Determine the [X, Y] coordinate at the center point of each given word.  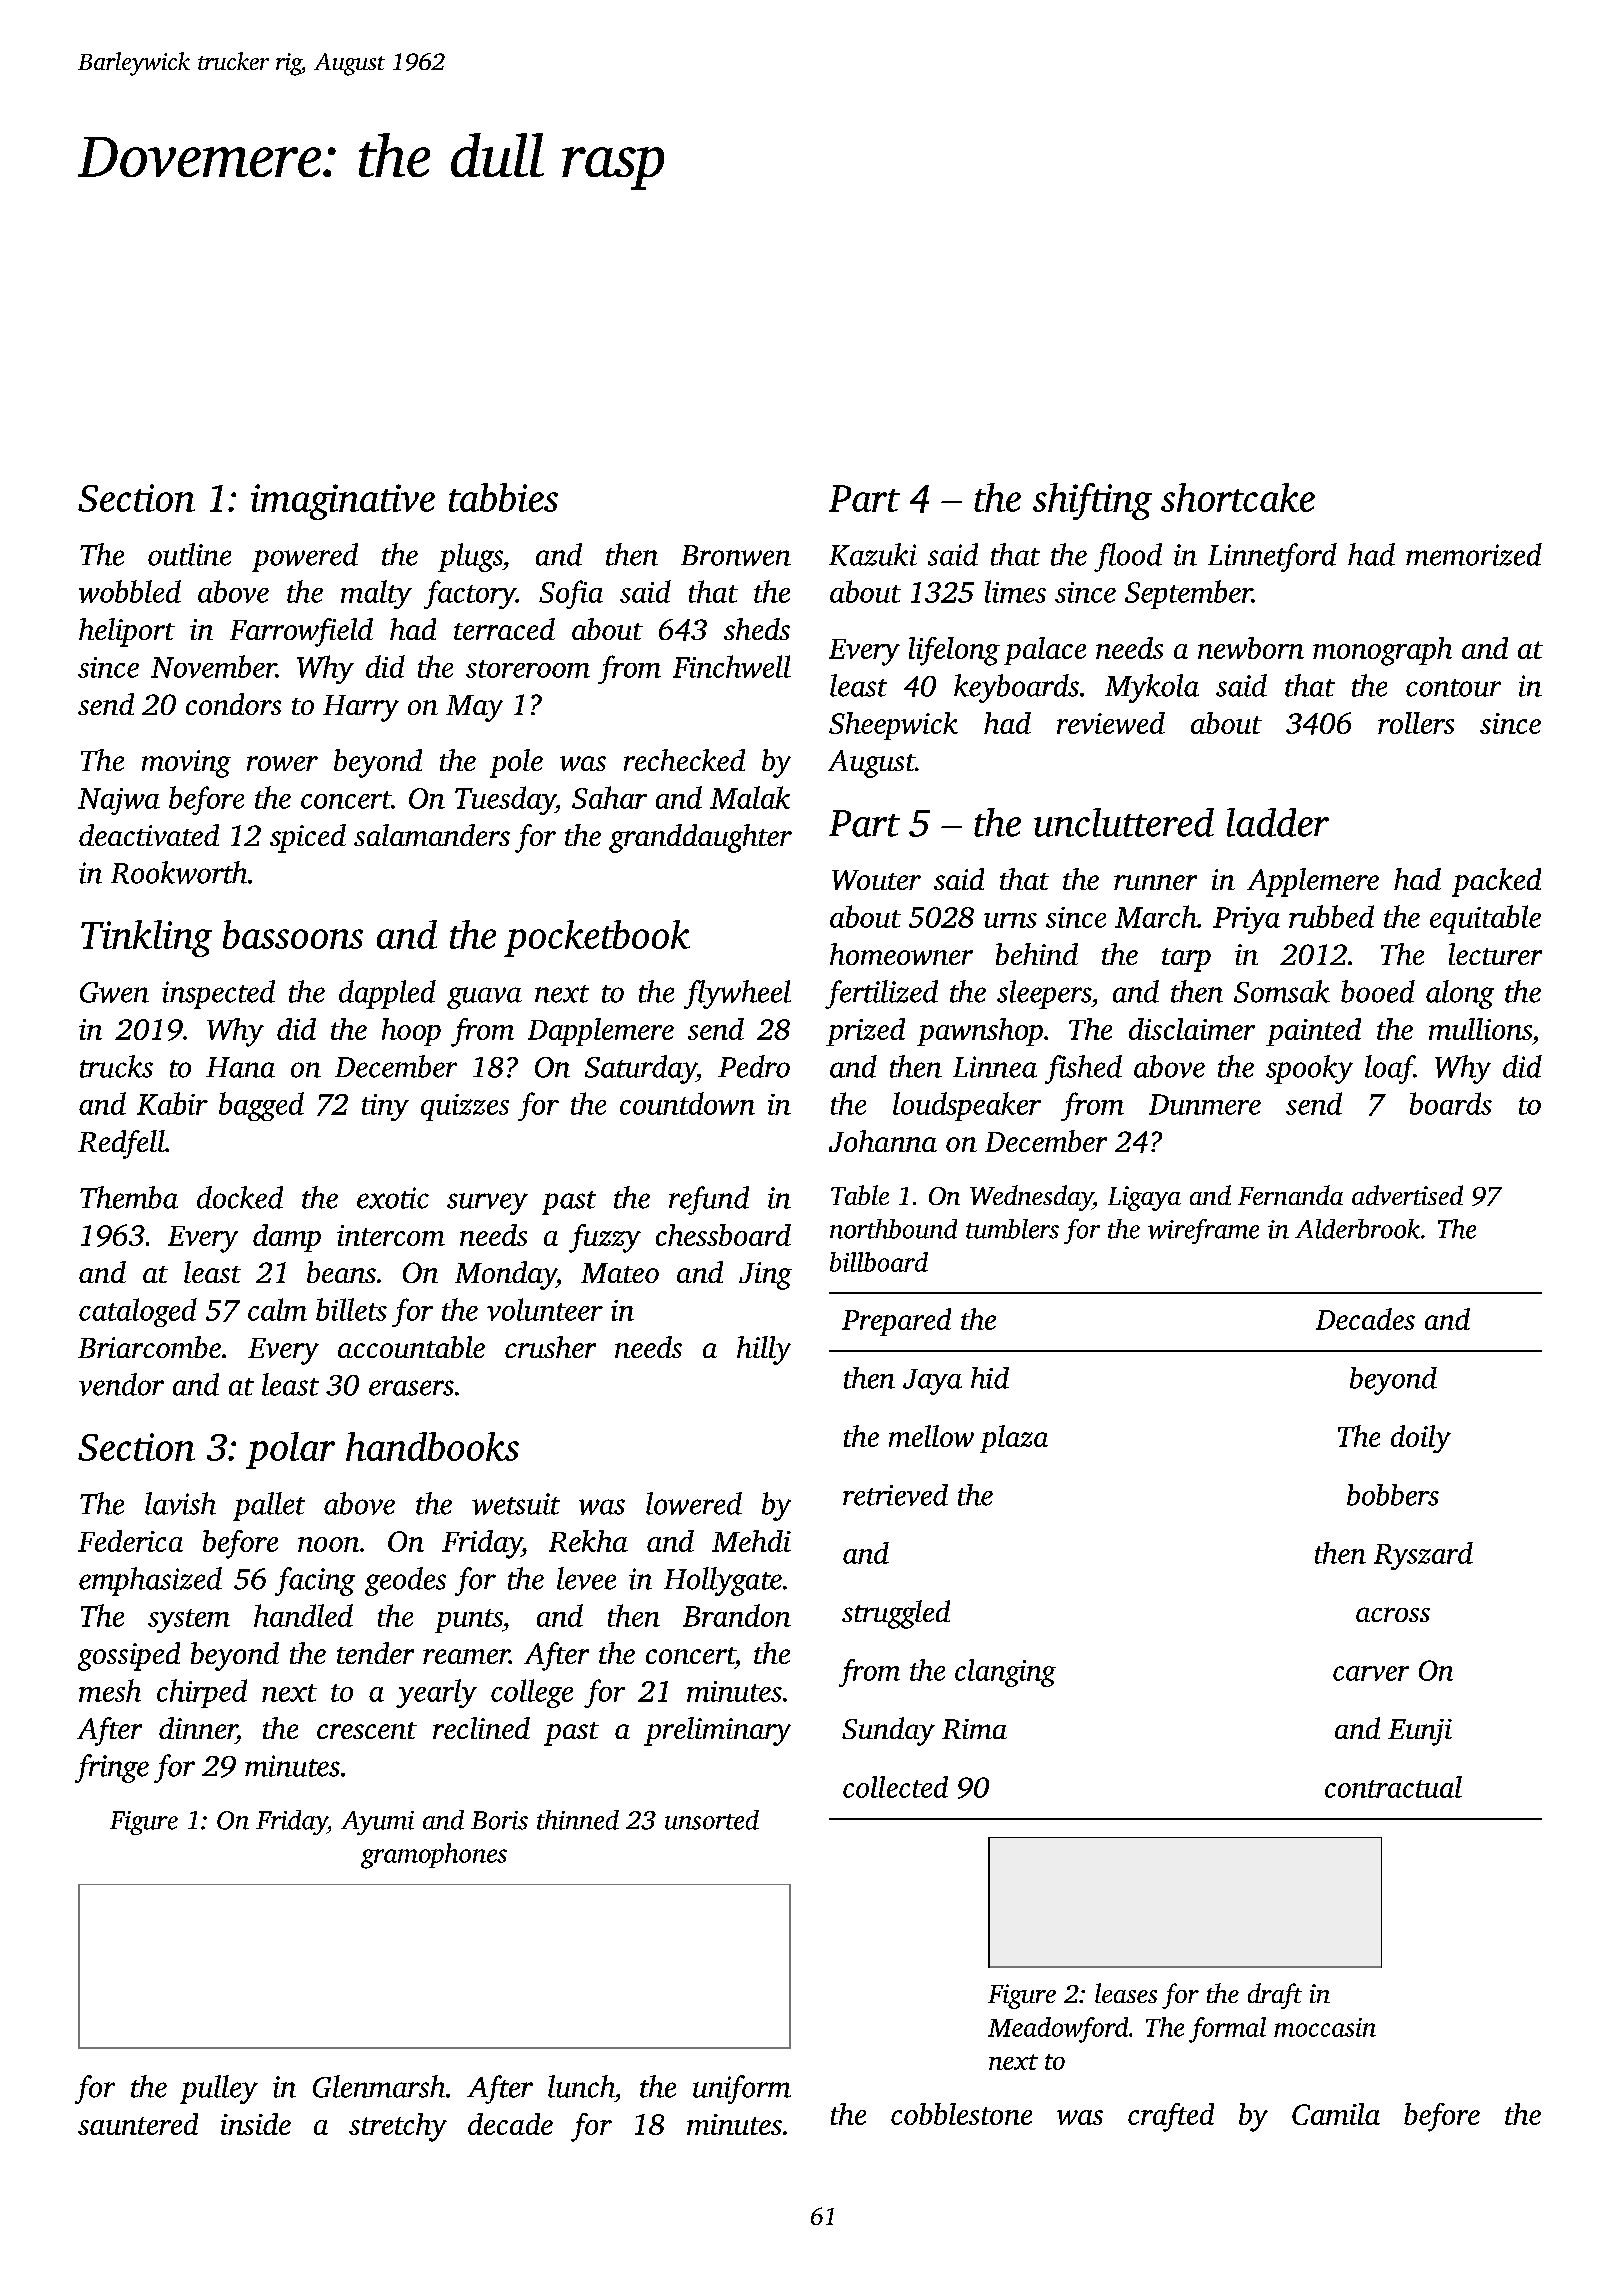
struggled [896, 1614]
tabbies [503, 497]
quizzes [465, 1107]
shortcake [1238, 497]
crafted [1171, 2117]
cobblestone [961, 2114]
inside [256, 2124]
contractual [1393, 1787]
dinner [198, 1728]
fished [1083, 1069]
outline [189, 554]
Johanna [883, 1141]
